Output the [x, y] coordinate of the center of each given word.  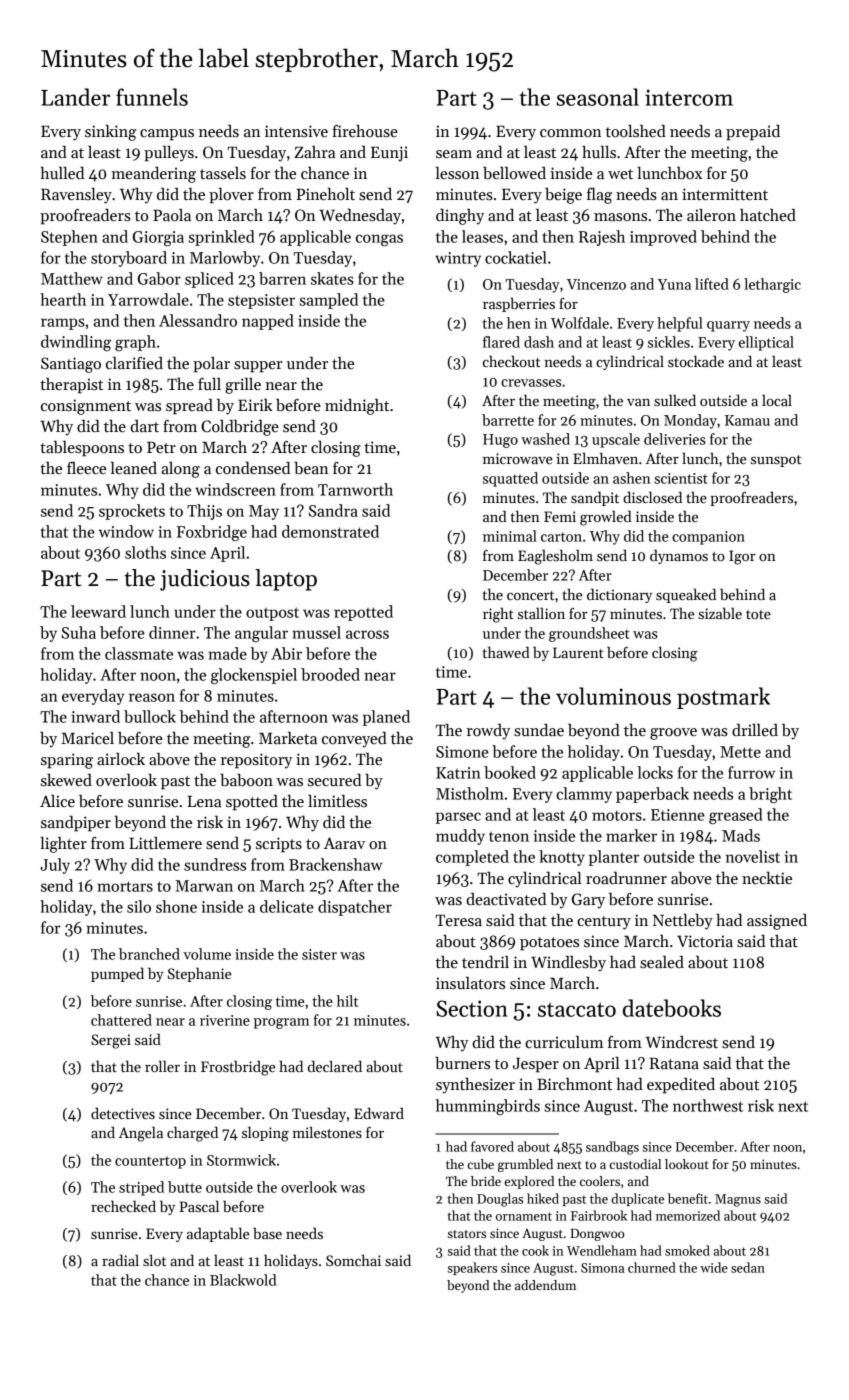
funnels [152, 97]
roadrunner [626, 878]
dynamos [679, 556]
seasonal [597, 97]
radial [120, 1260]
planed [386, 718]
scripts [279, 845]
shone [176, 906]
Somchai [353, 1260]
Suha [78, 632]
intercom [689, 97]
